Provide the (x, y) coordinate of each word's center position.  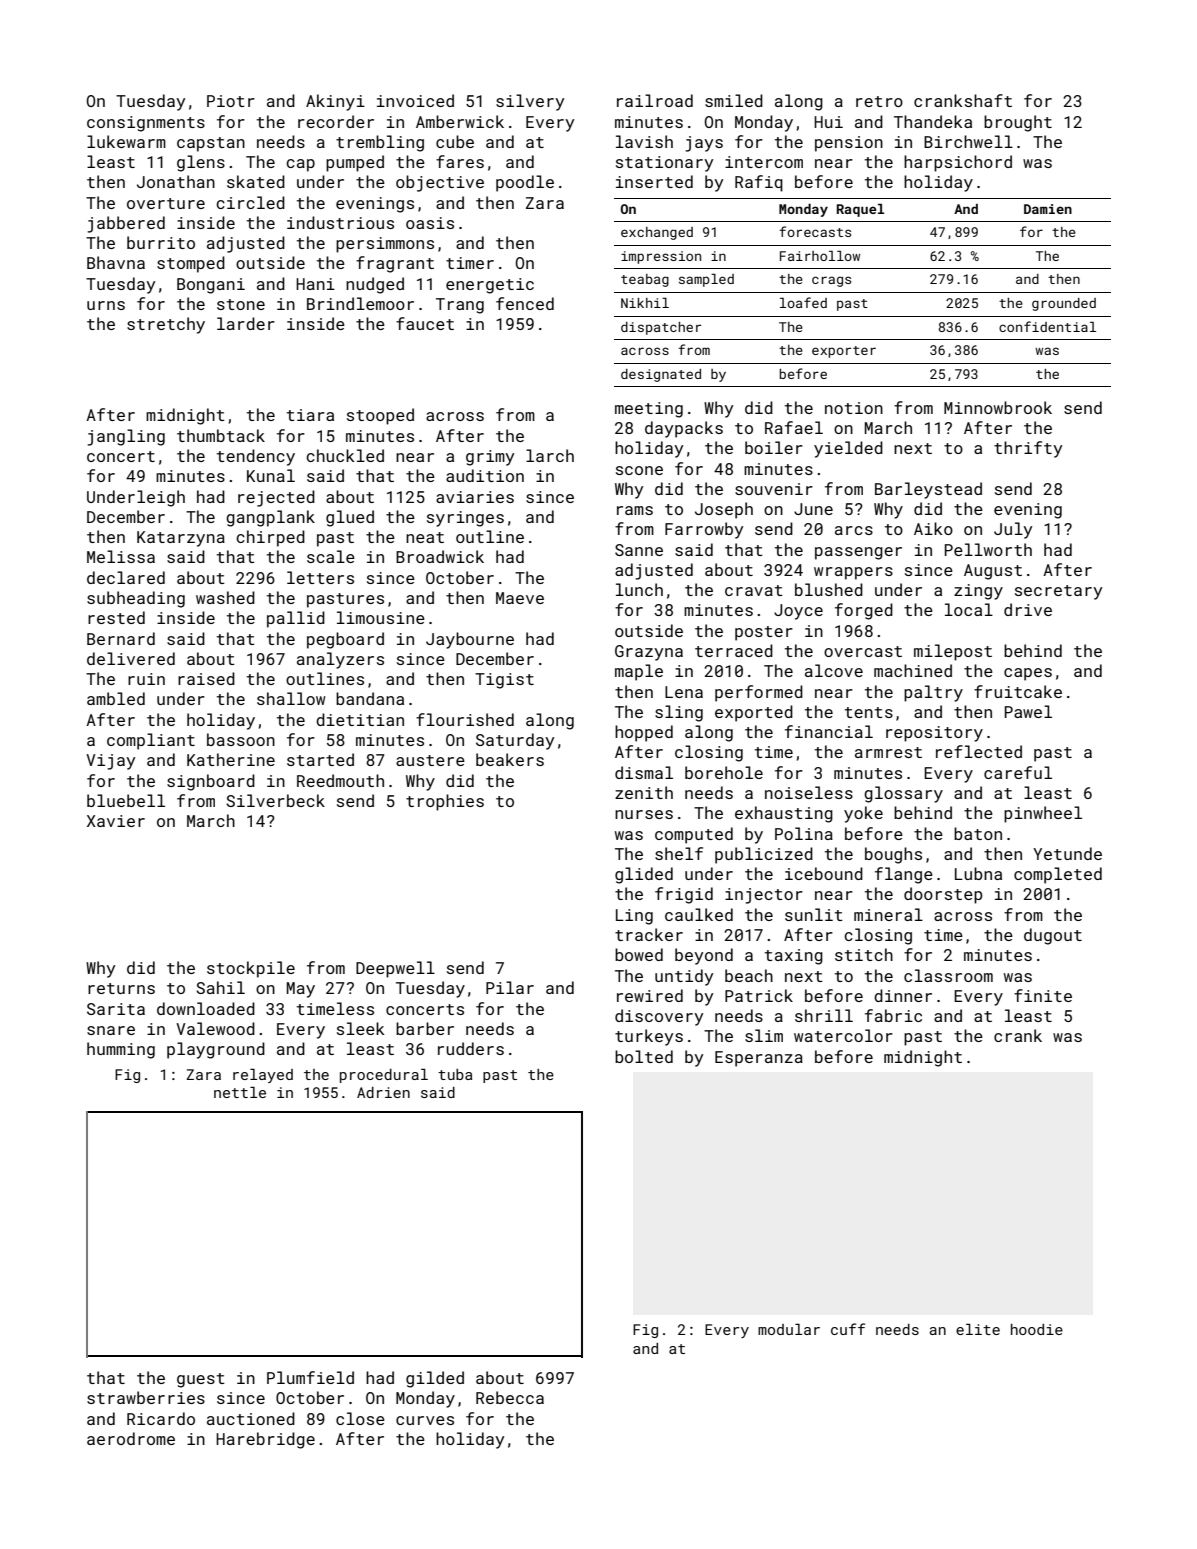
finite (1043, 995)
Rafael (794, 427)
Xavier (116, 821)
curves (425, 1420)
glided (644, 875)
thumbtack (221, 435)
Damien (1048, 209)
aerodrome (131, 1438)
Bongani (211, 286)
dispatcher (661, 328)
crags (831, 281)
